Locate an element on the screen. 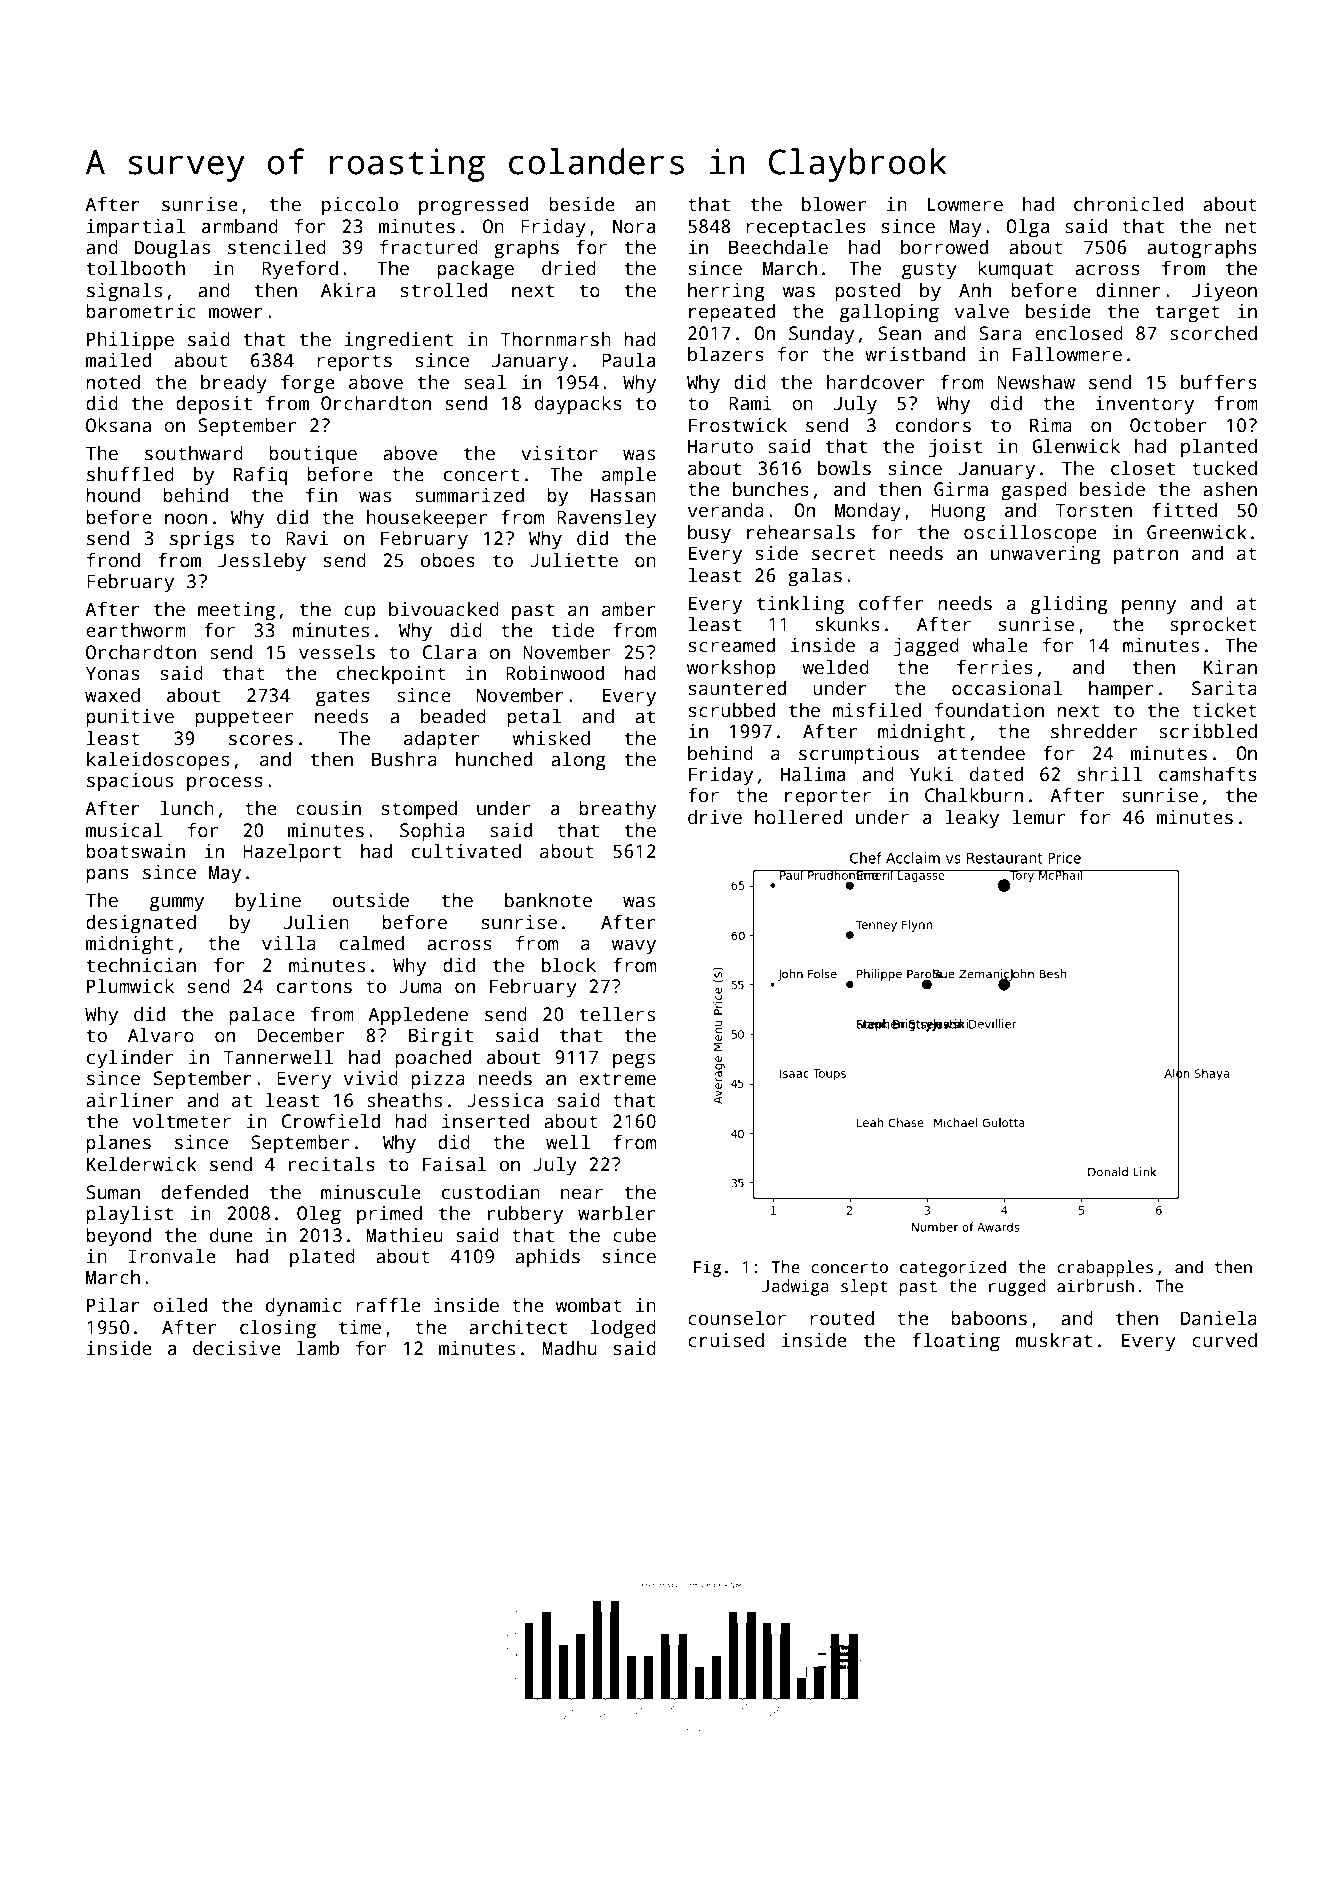 This screenshot has height=1901, width=1344. banknote is located at coordinates (548, 900).
